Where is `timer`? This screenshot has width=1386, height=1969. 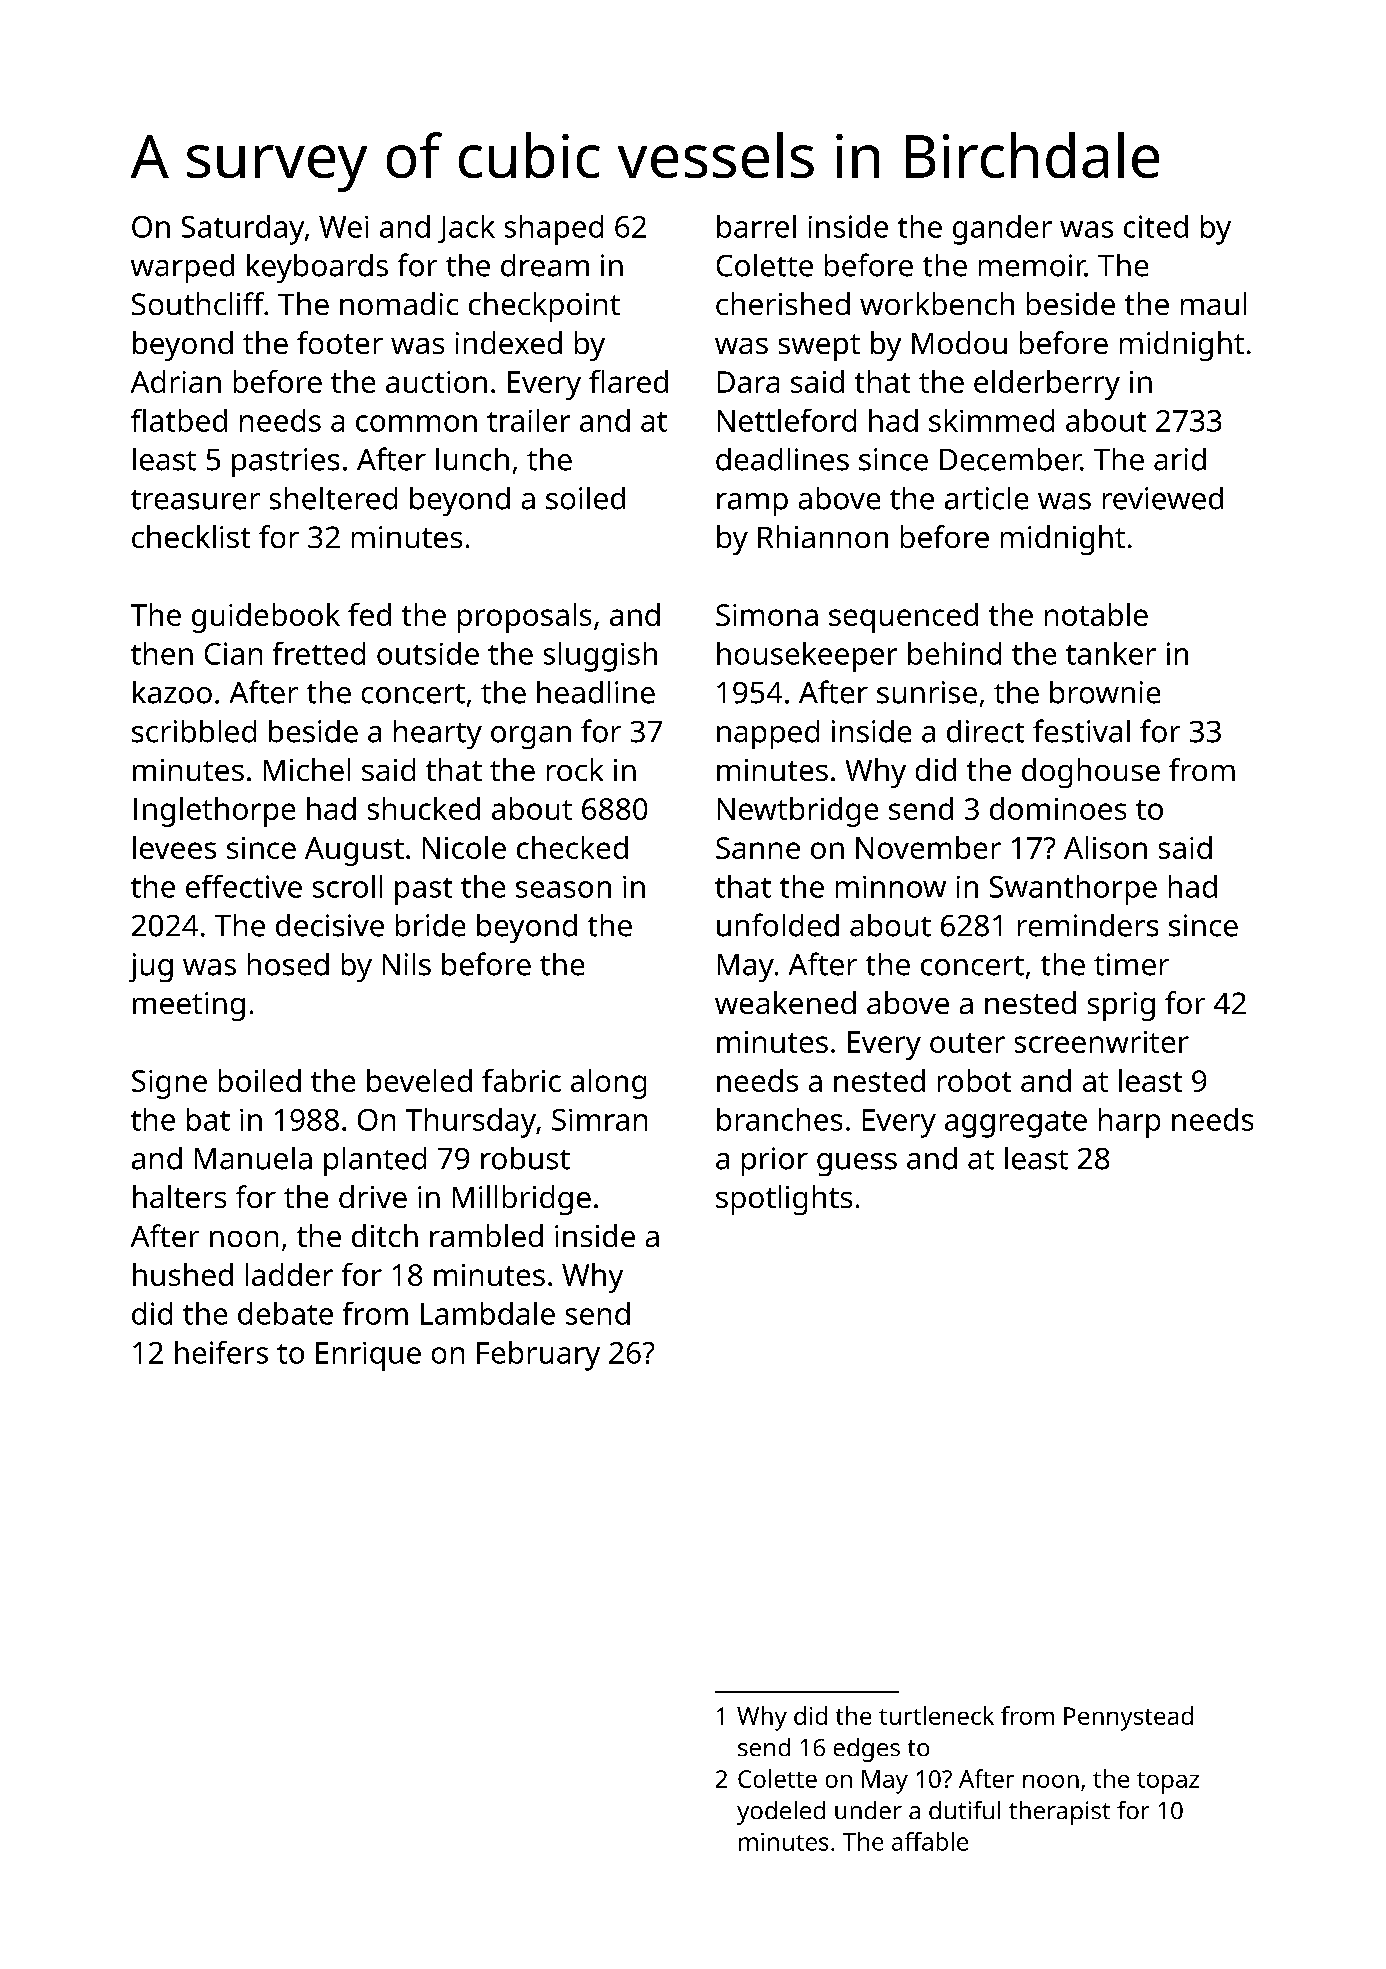
timer is located at coordinates (1131, 964).
